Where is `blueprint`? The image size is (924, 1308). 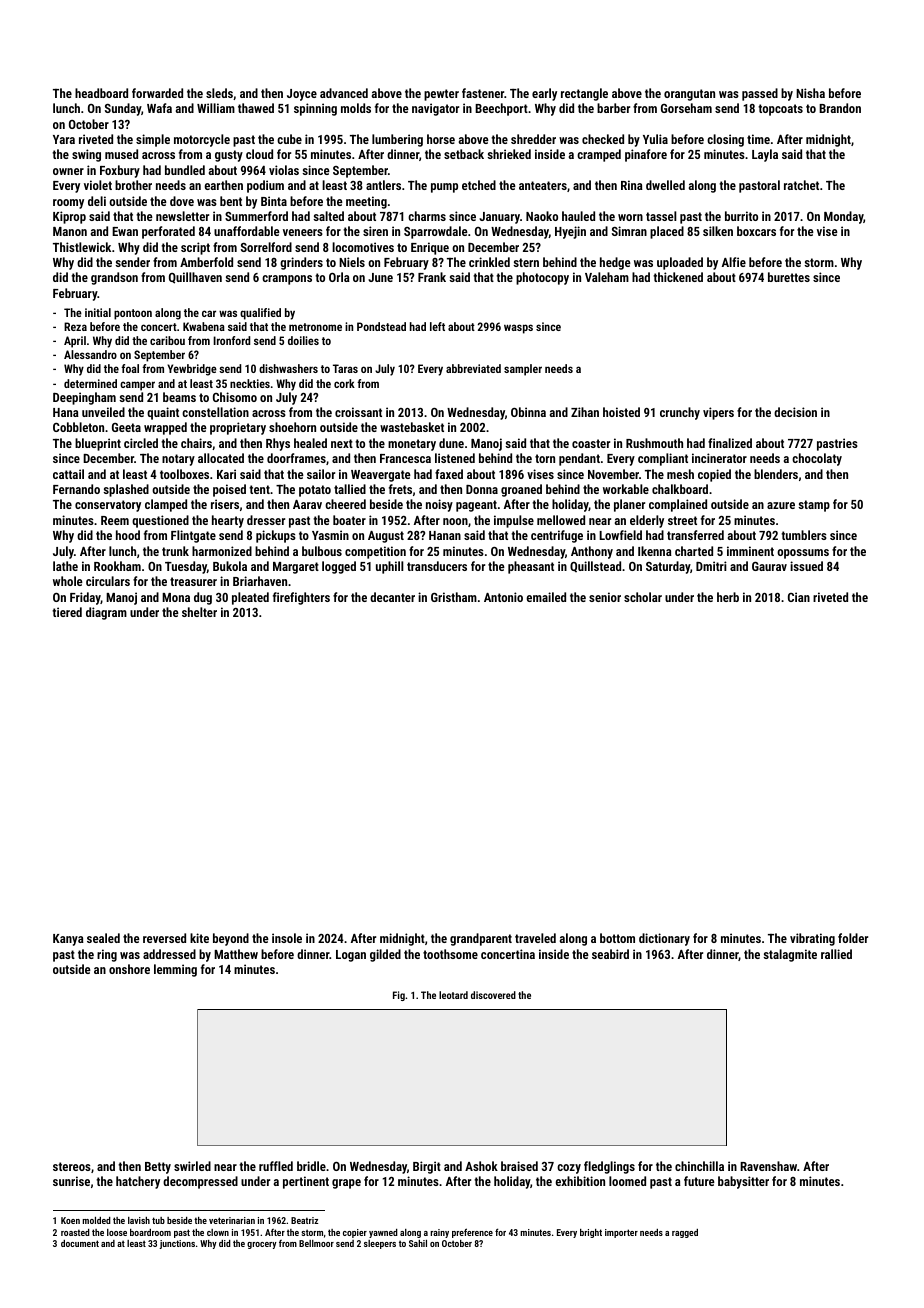
blueprint is located at coordinates (98, 444).
